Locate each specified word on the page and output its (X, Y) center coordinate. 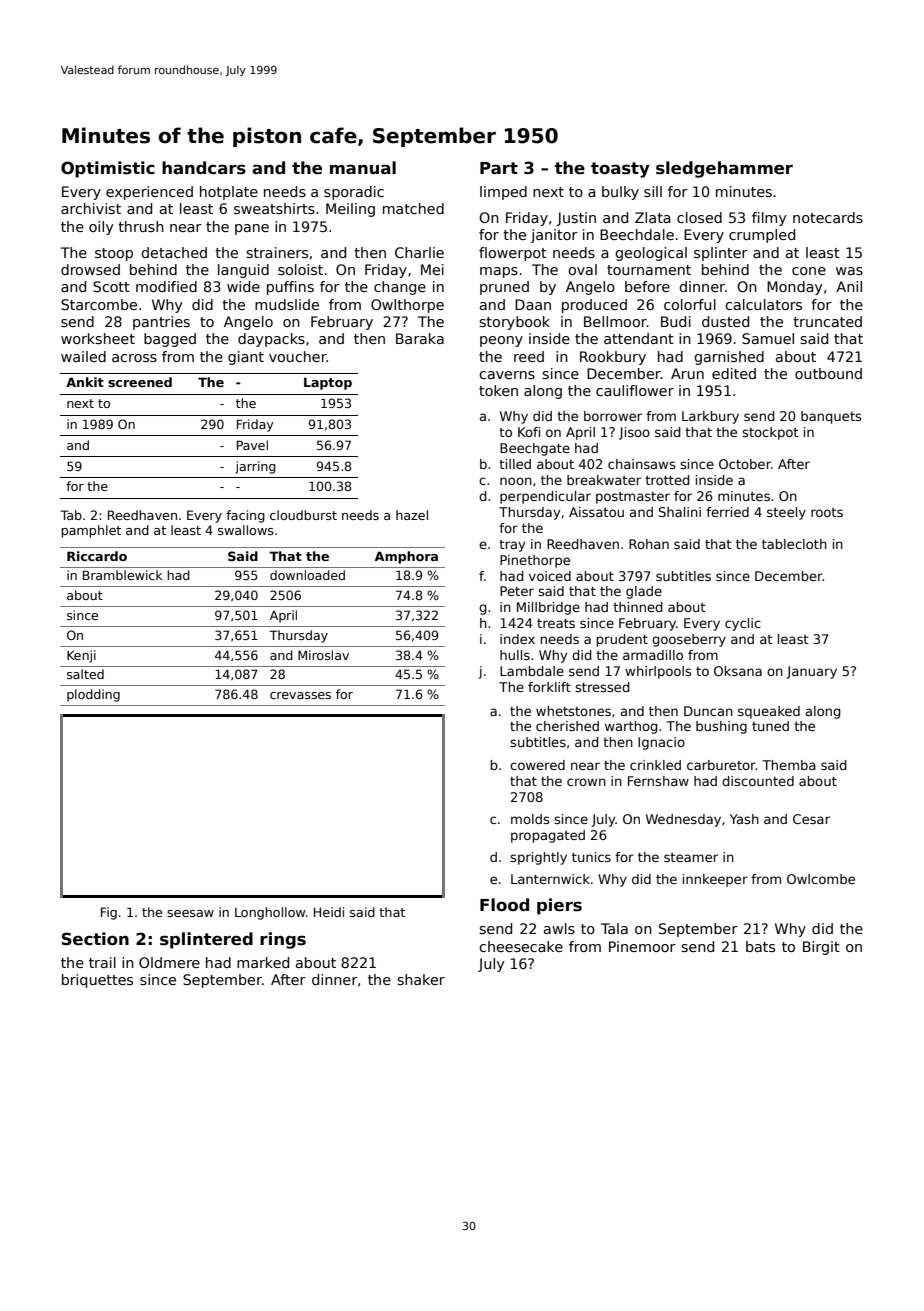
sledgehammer (724, 169)
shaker (421, 979)
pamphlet (91, 531)
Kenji (81, 656)
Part (499, 168)
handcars (204, 168)
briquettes (97, 981)
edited (734, 373)
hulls (515, 655)
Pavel (252, 445)
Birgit (821, 948)
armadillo (653, 655)
